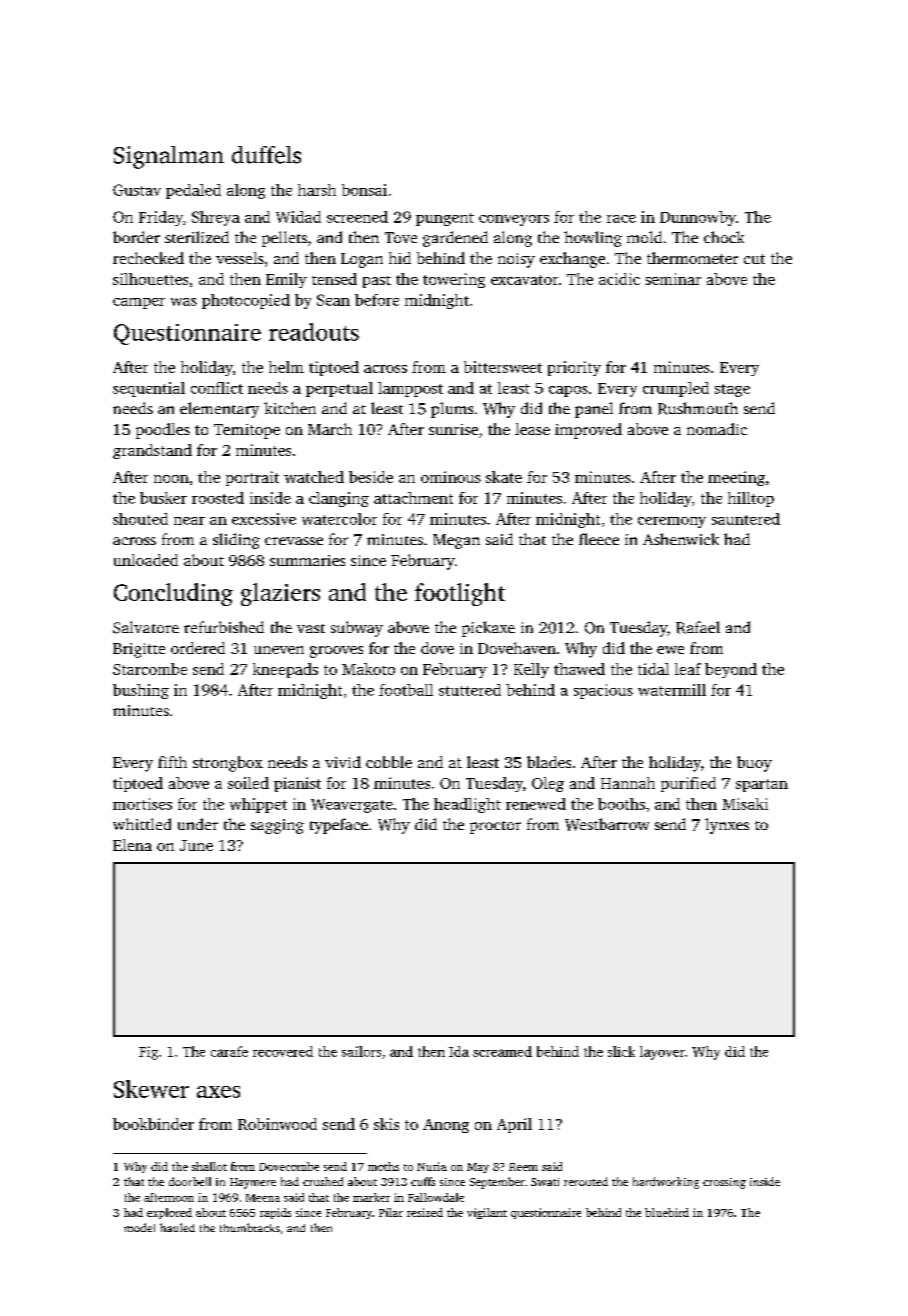  What do you see at coordinates (698, 627) in the document?
I see `Rafael` at bounding box center [698, 627].
